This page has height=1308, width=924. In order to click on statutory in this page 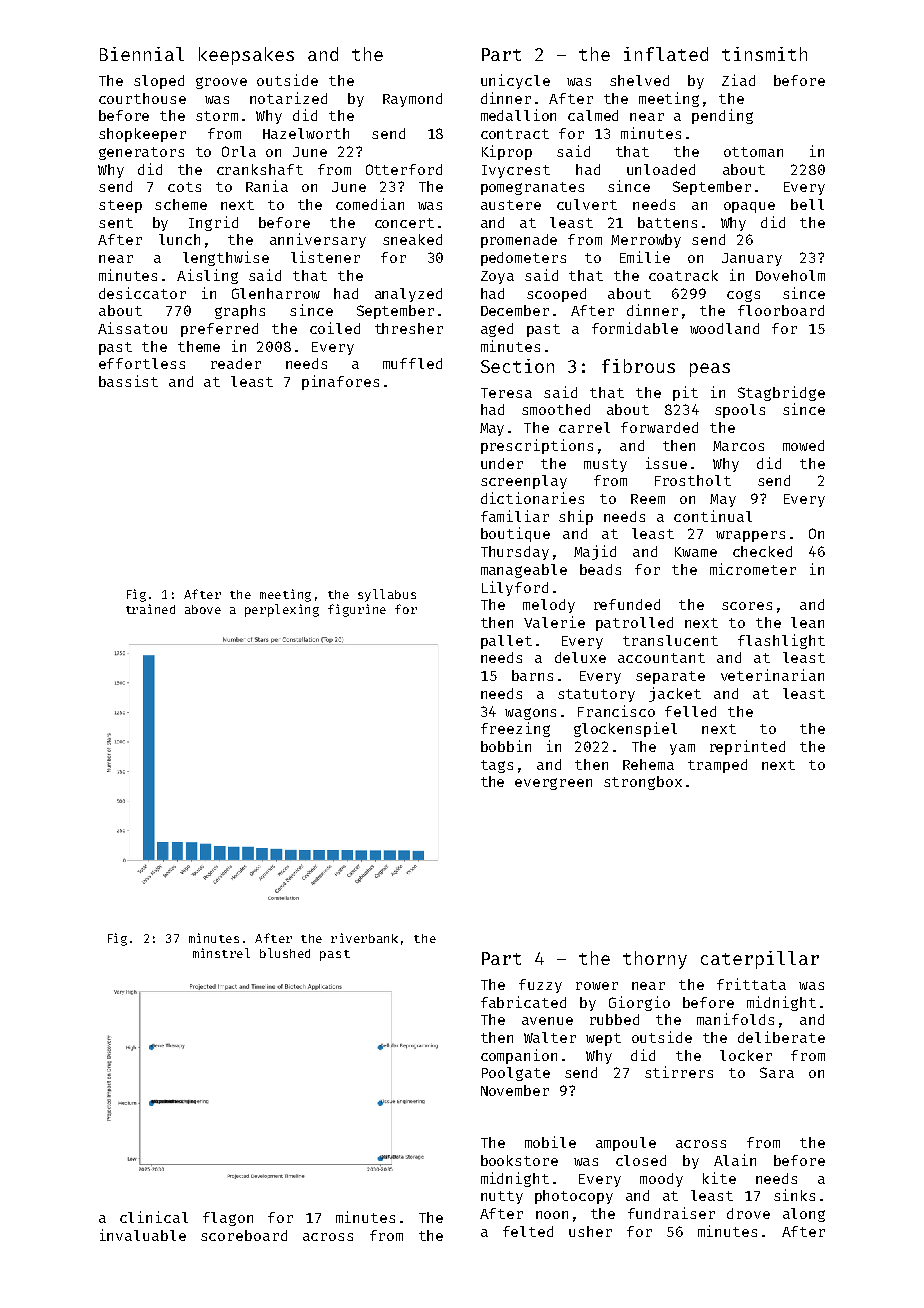, I will do `click(596, 695)`.
